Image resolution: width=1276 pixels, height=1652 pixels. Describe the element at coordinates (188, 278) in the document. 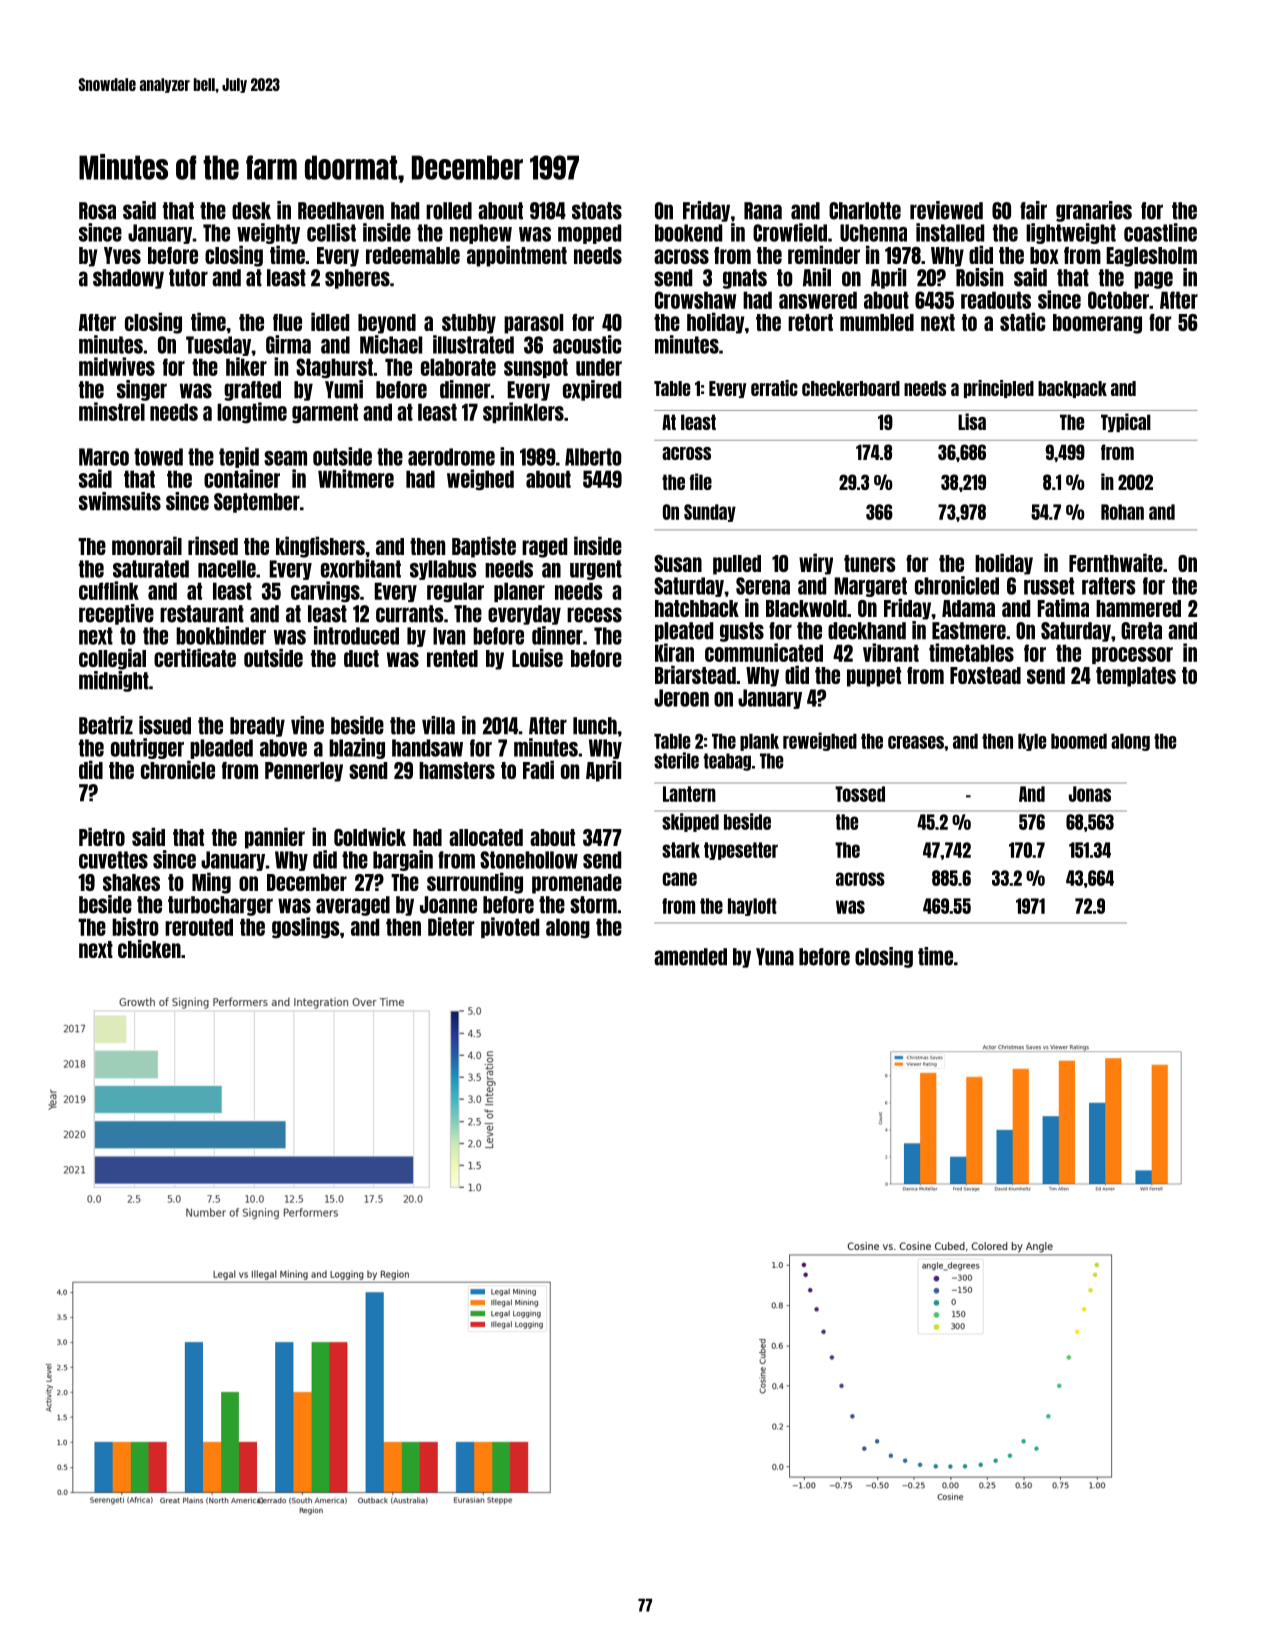

I see `tutor` at that location.
